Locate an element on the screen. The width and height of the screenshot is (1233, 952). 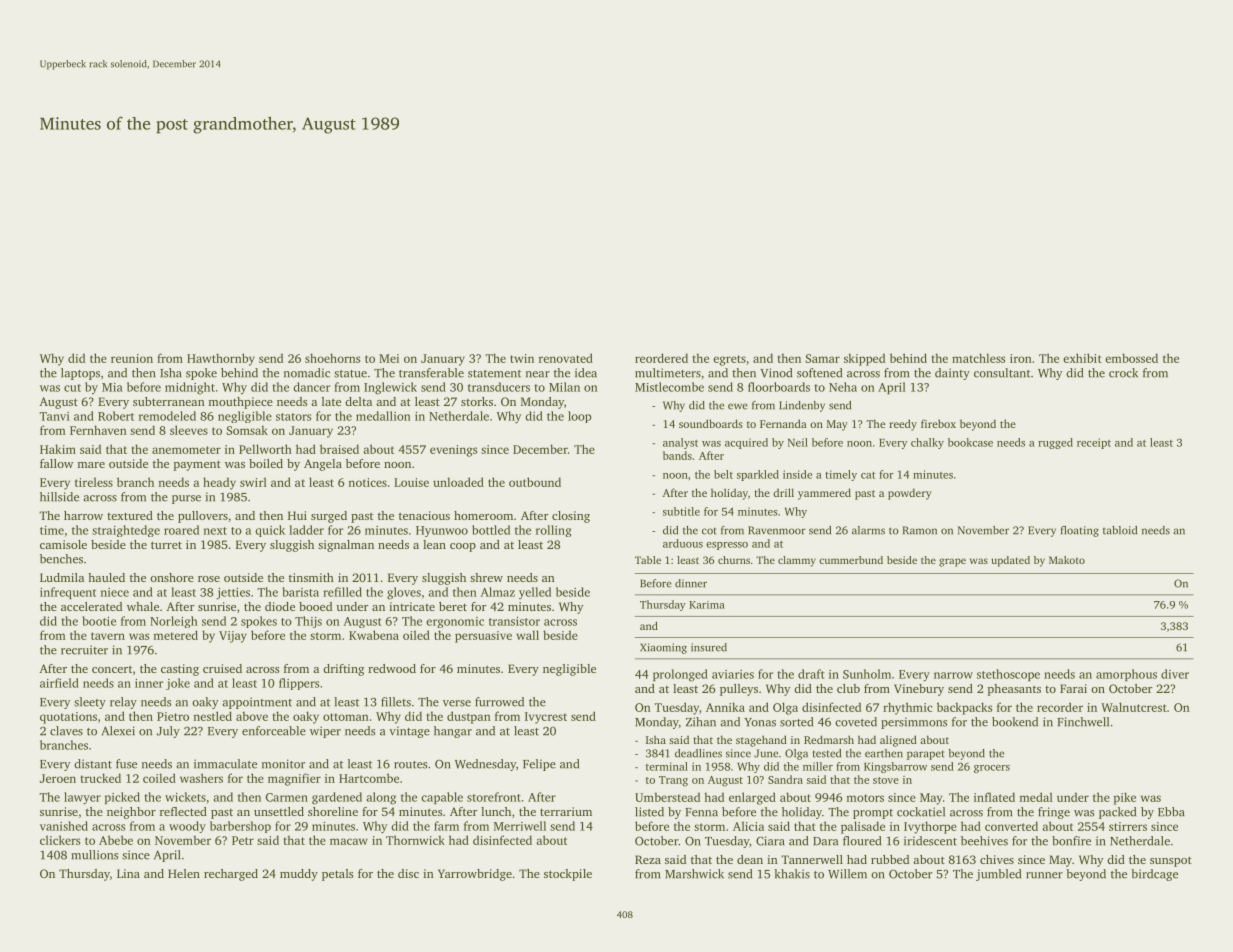
stators is located at coordinates (293, 417).
